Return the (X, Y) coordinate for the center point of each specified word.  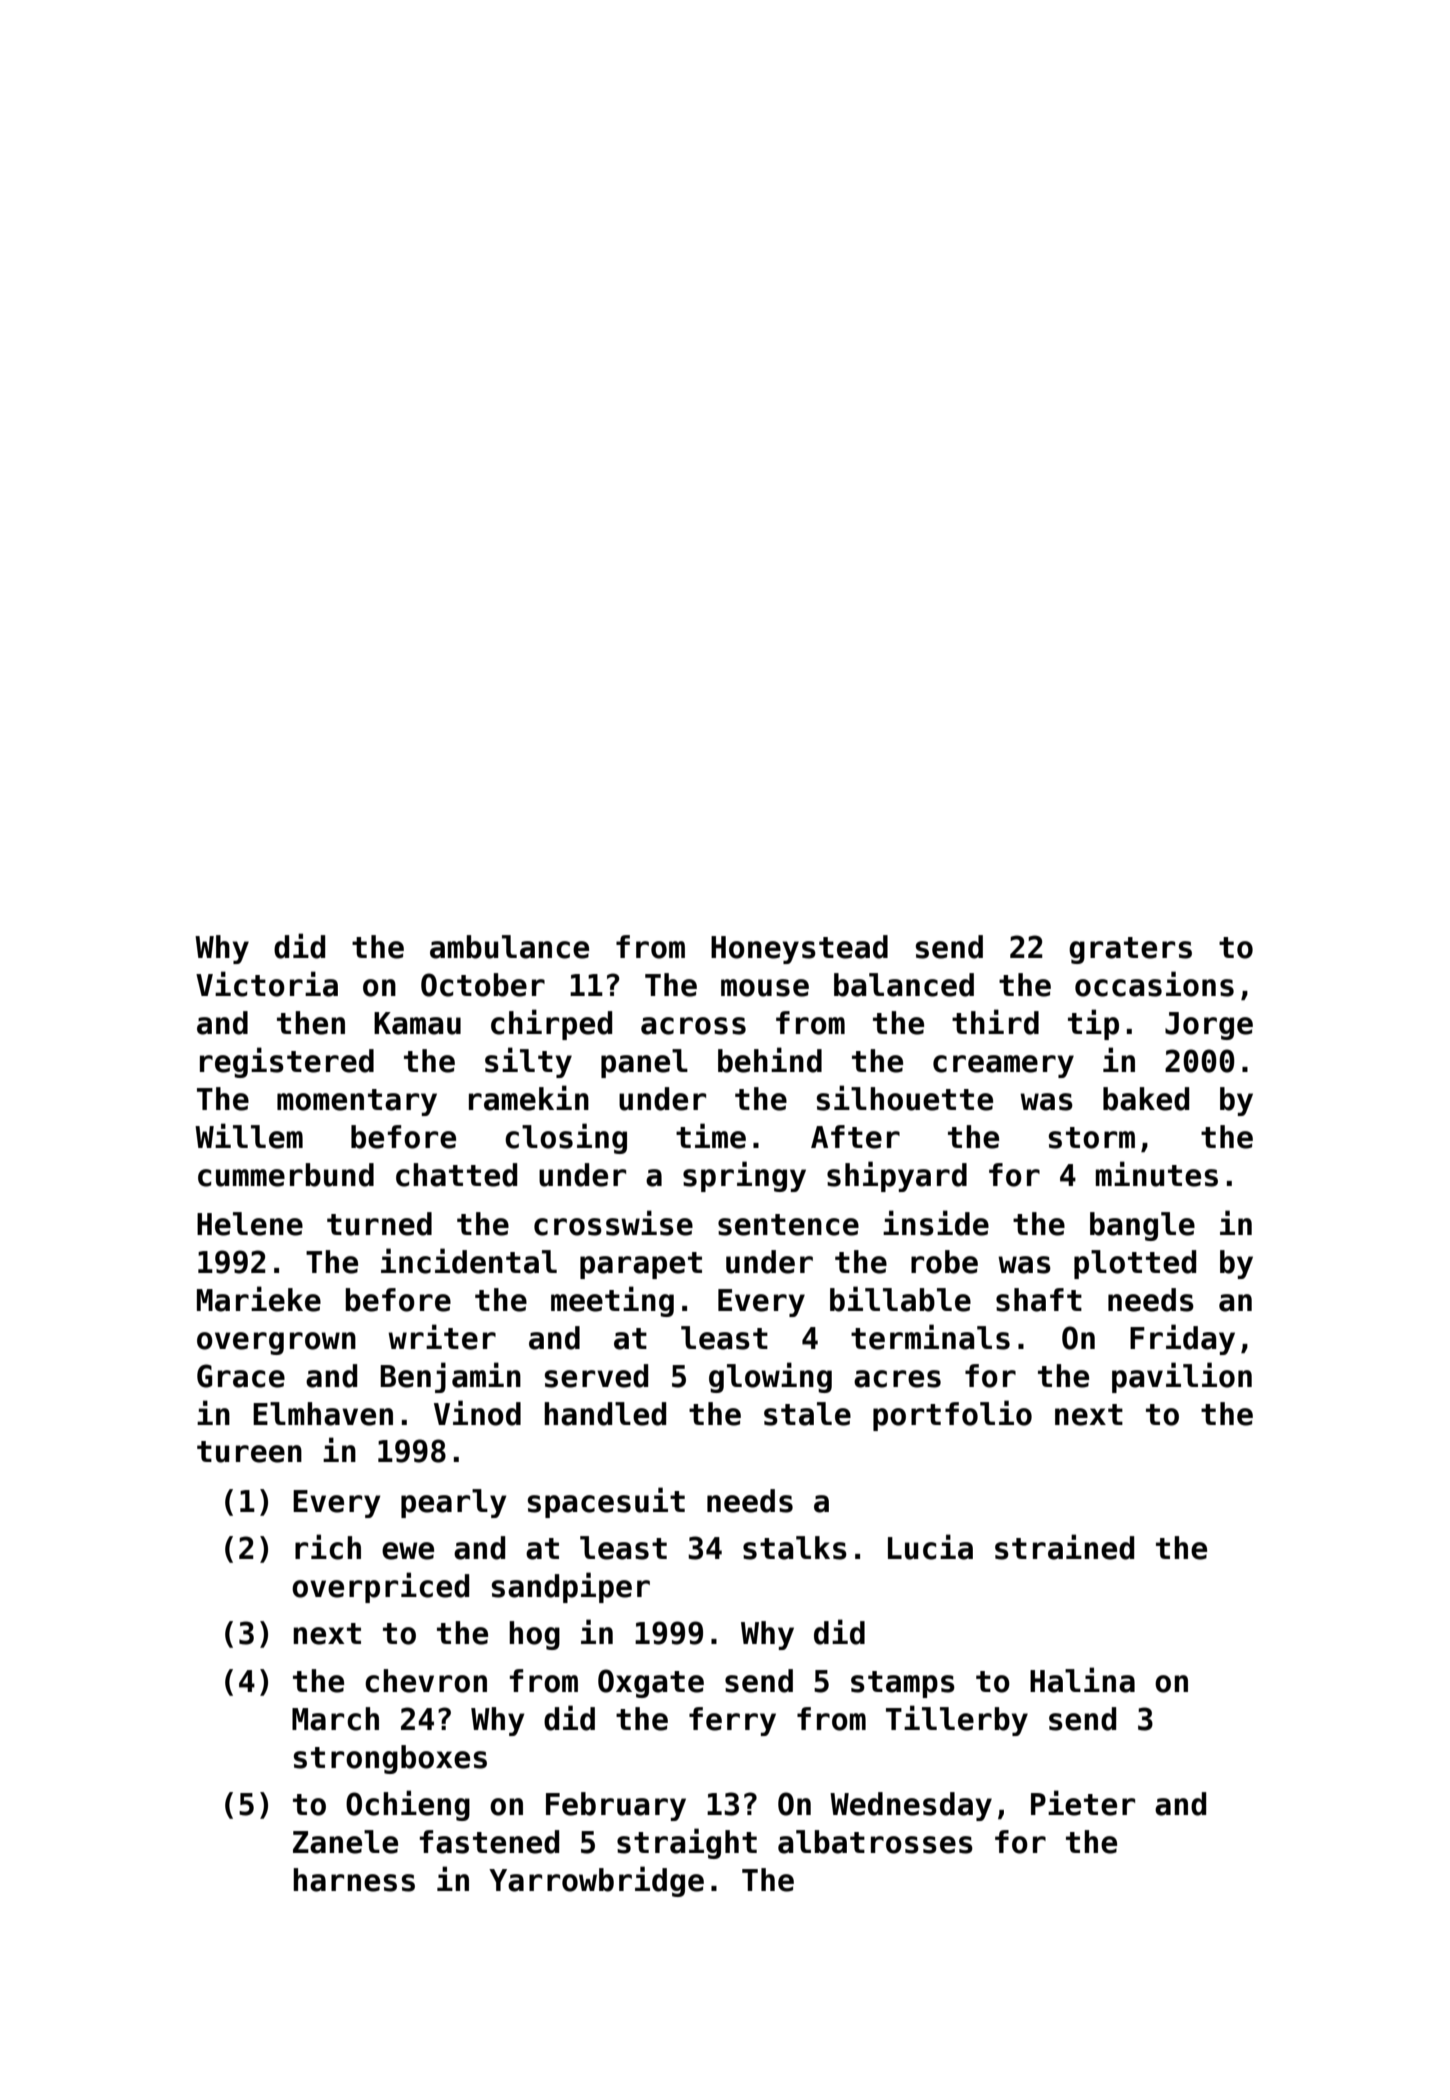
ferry (732, 1721)
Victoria (267, 984)
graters (1130, 950)
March (335, 1719)
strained (1064, 1547)
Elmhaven (323, 1414)
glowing (770, 1377)
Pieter (1083, 1803)
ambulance (509, 947)
